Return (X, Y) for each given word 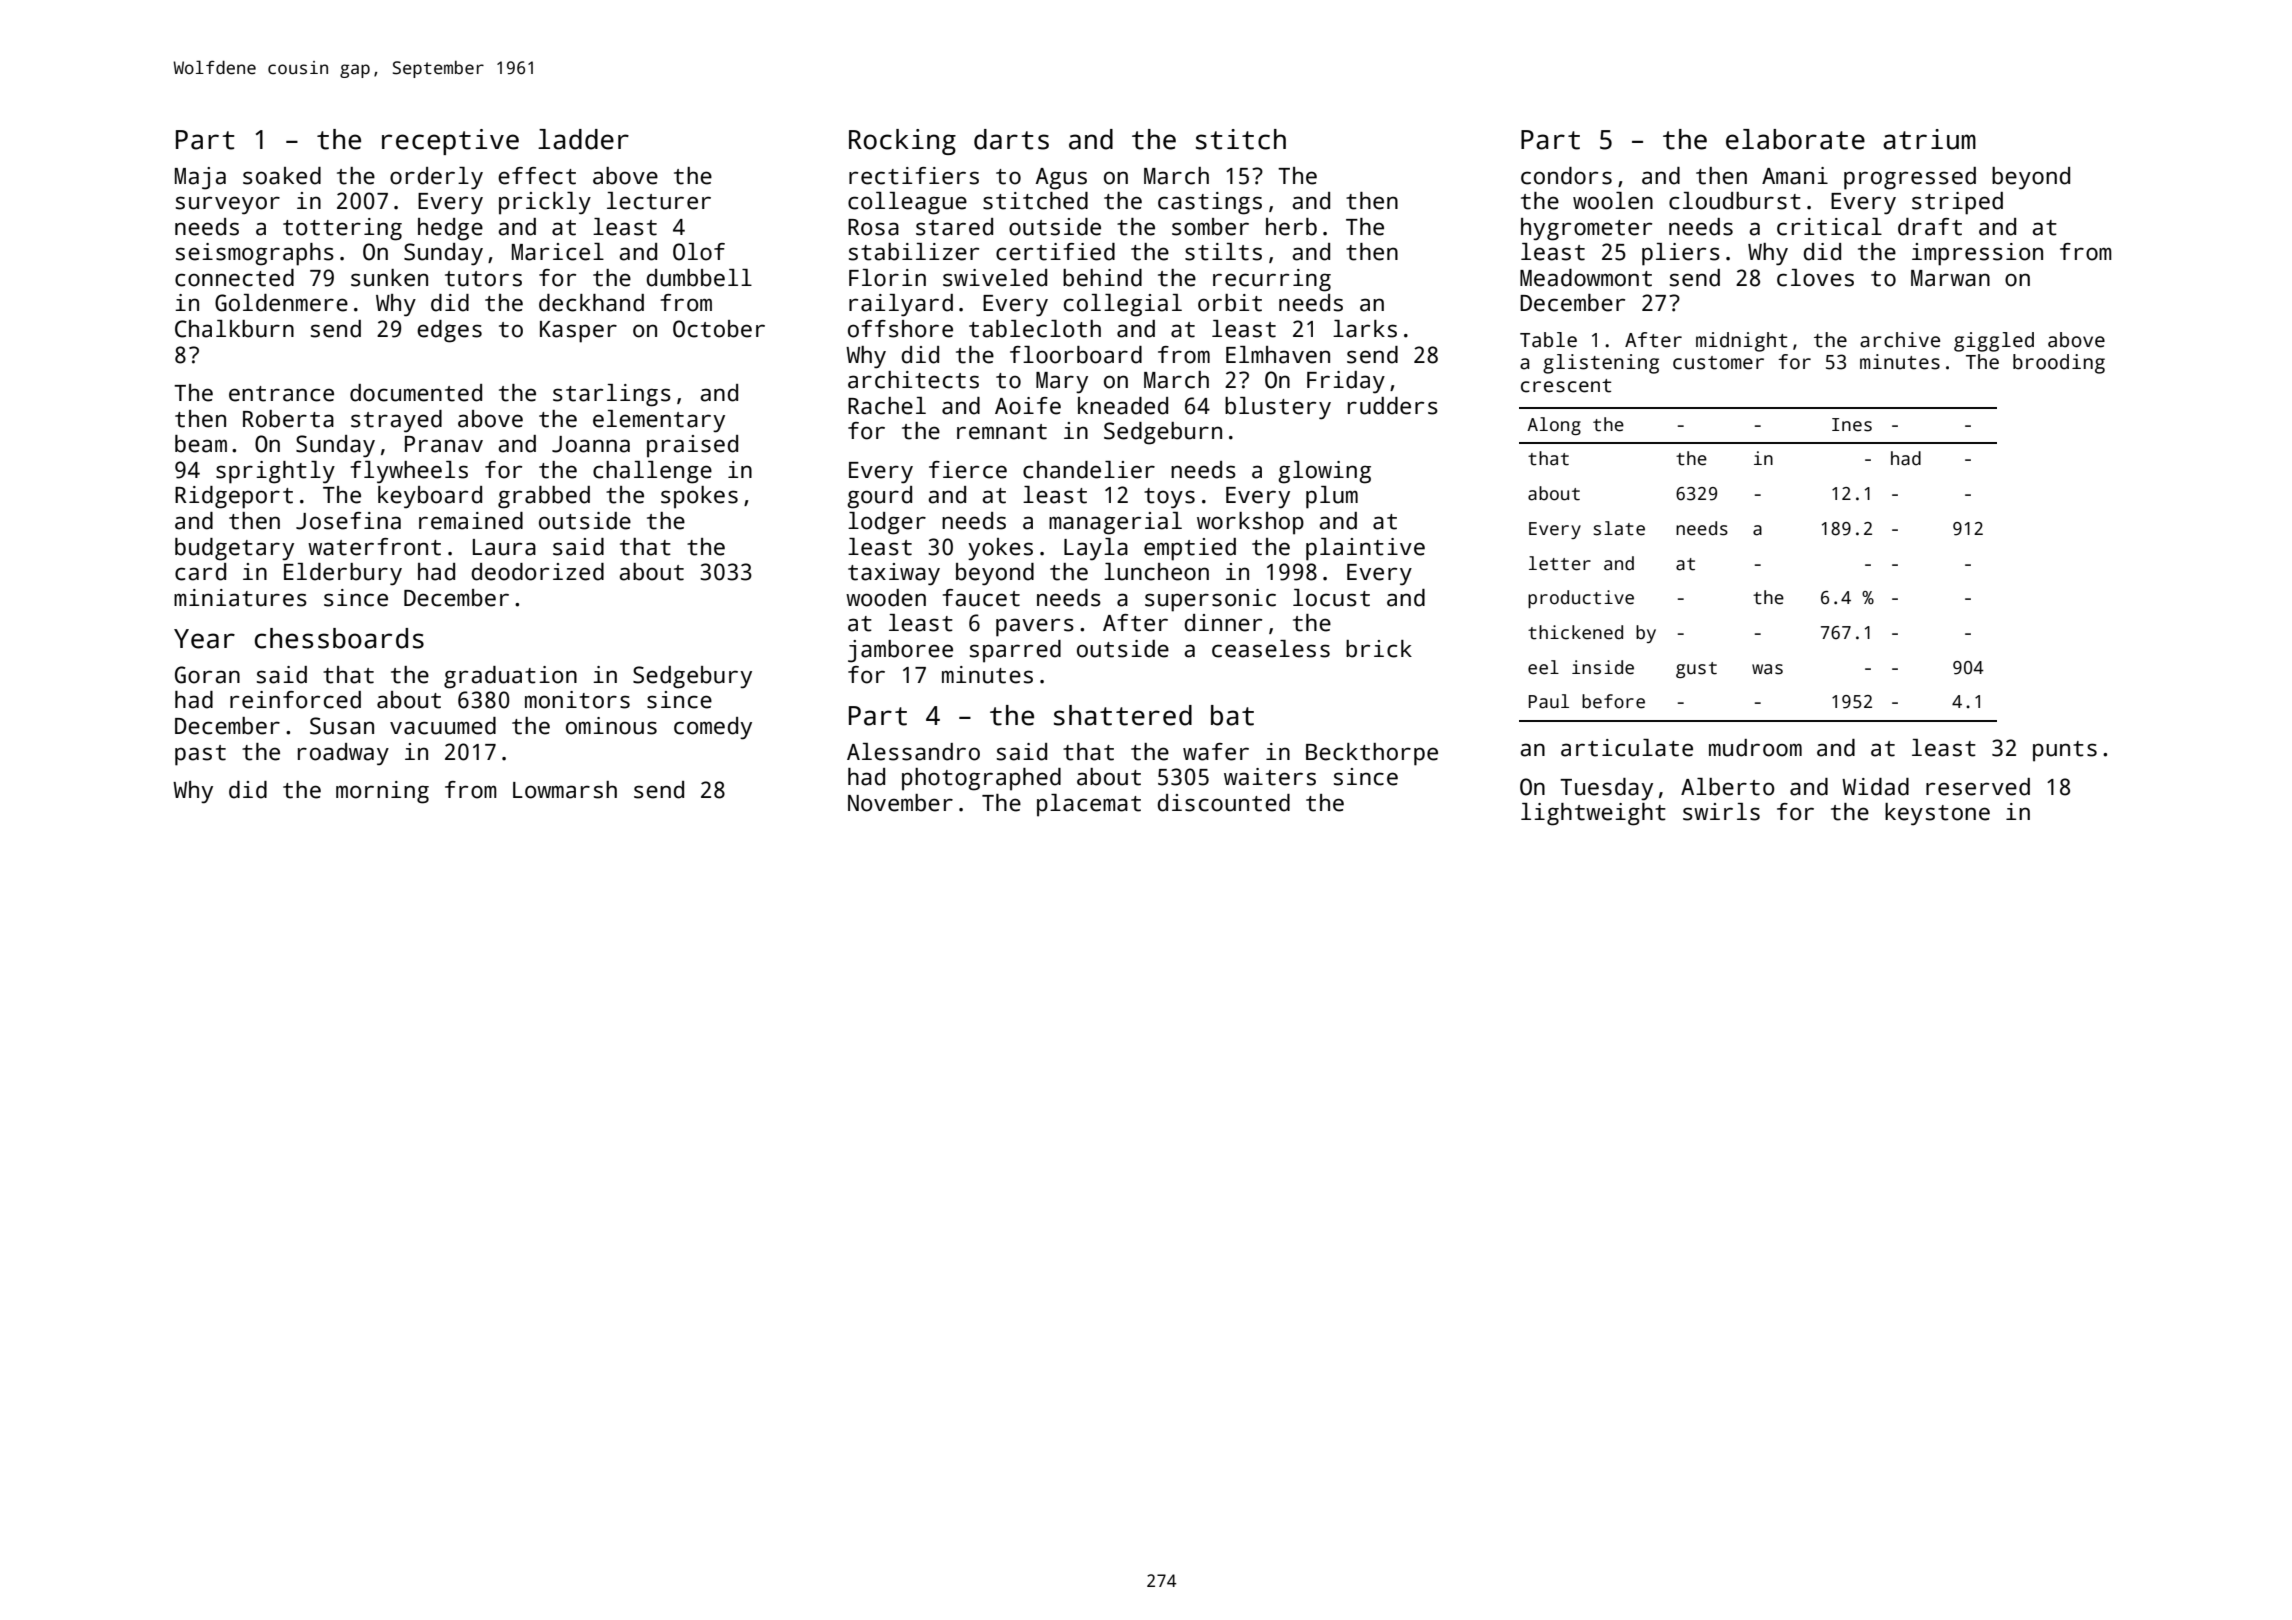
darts (1011, 139)
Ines (1852, 425)
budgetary (234, 549)
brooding (2059, 364)
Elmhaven (1278, 355)
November (900, 803)
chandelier (1089, 470)
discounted (1224, 803)
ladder (583, 139)
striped (1957, 203)
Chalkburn (234, 329)
